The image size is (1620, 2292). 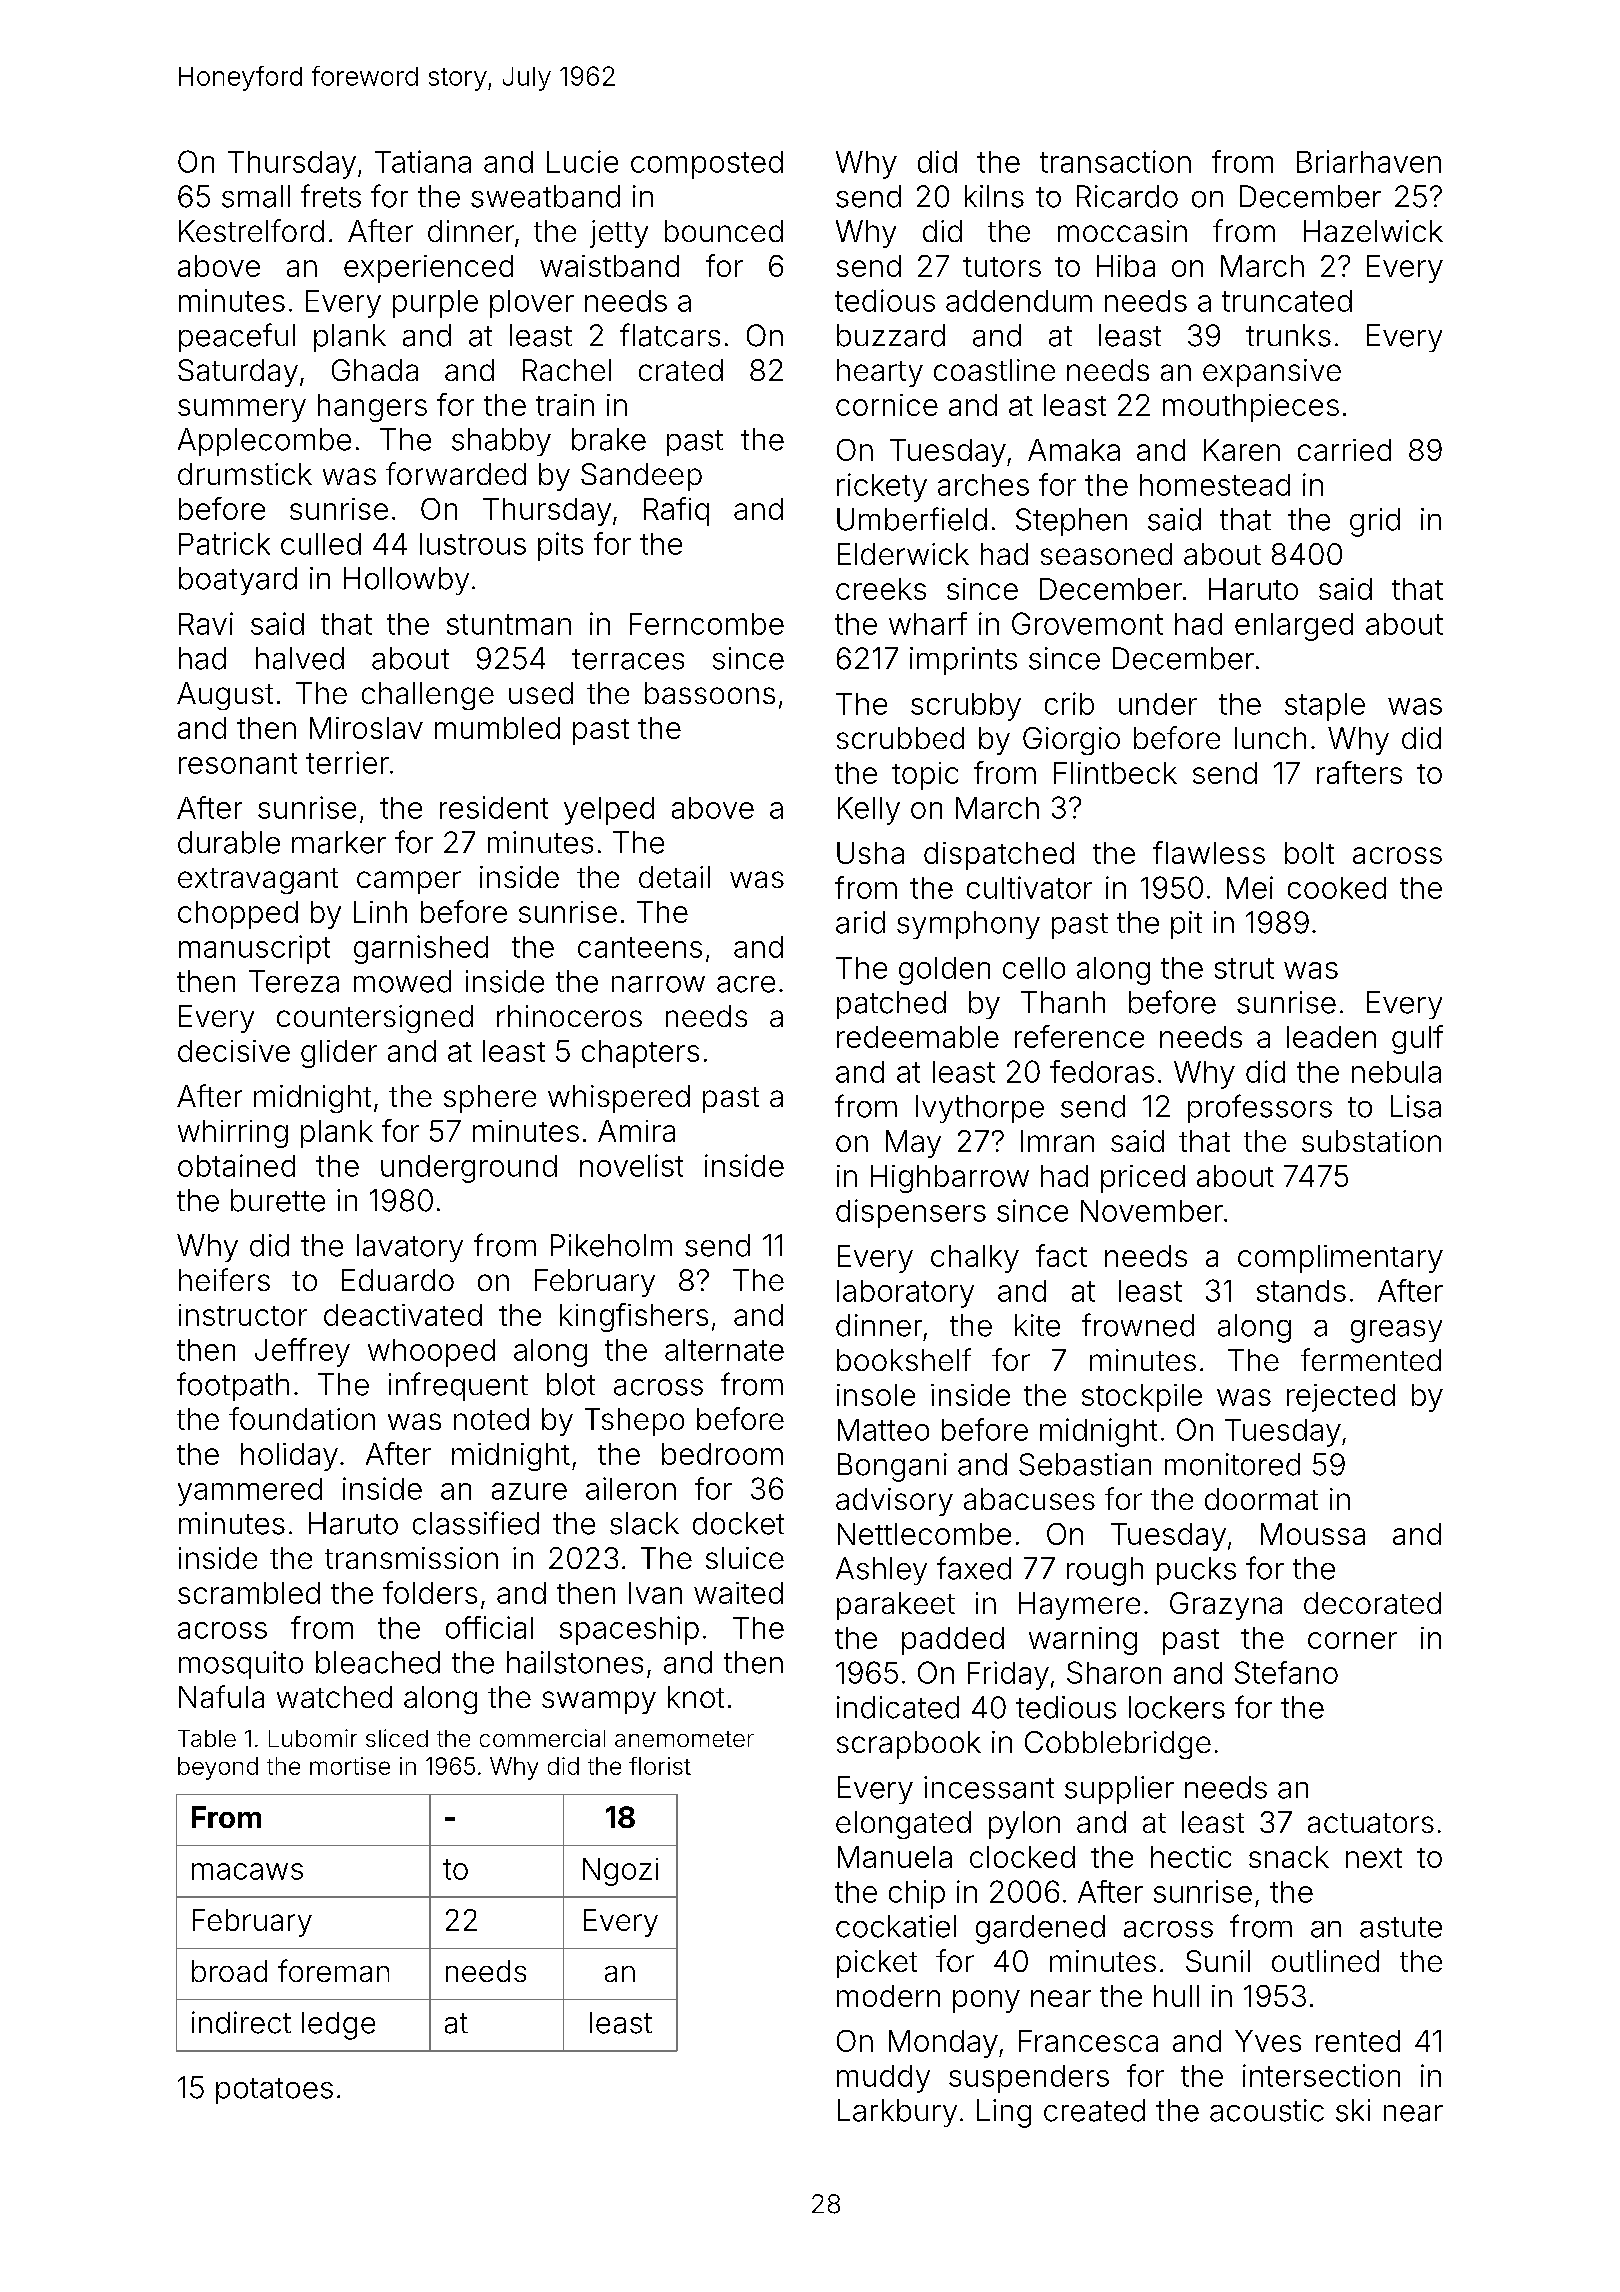 What do you see at coordinates (256, 196) in the document?
I see `small` at bounding box center [256, 196].
